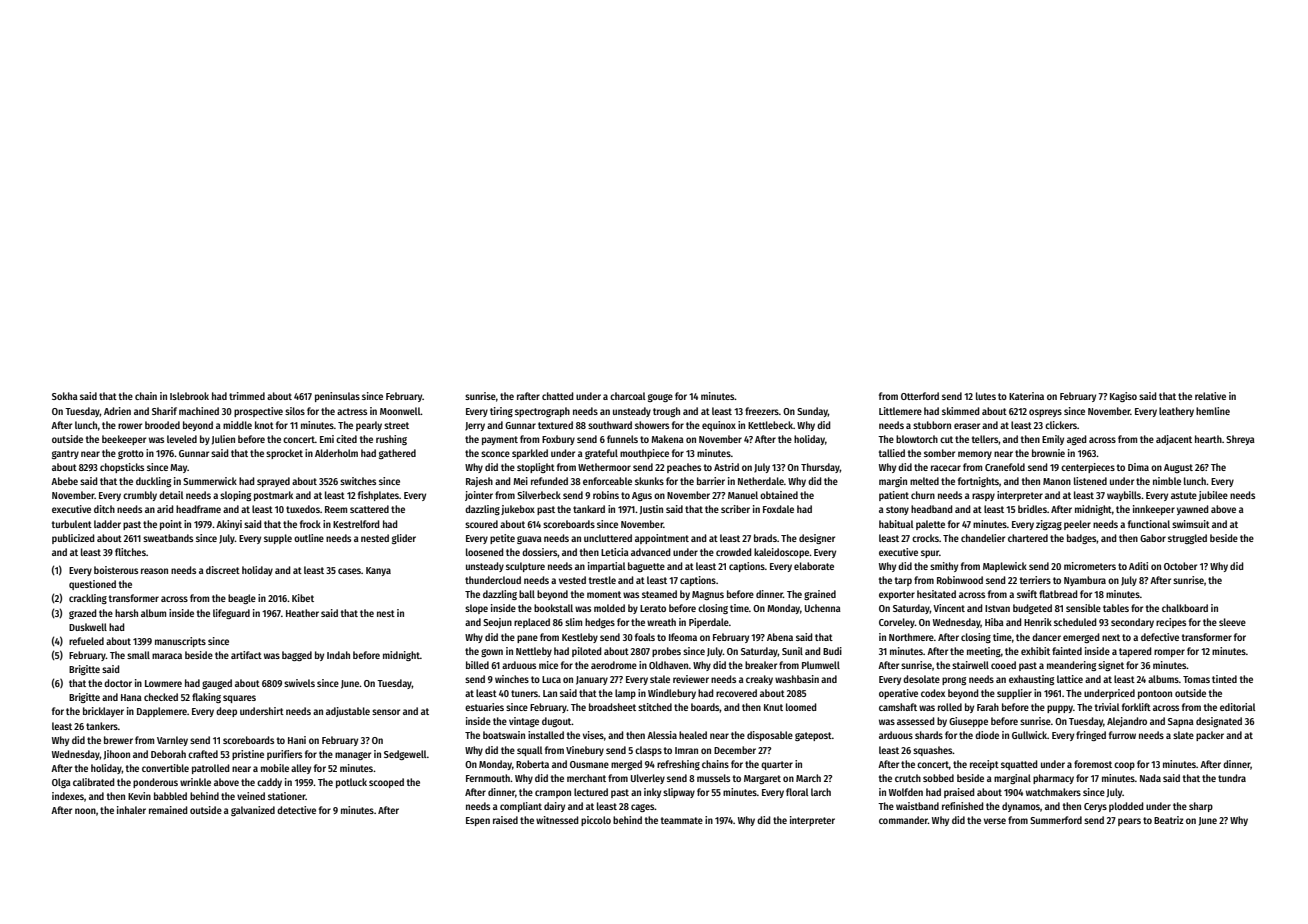  What do you see at coordinates (898, 707) in the screenshot?
I see `camshaft` at bounding box center [898, 707].
